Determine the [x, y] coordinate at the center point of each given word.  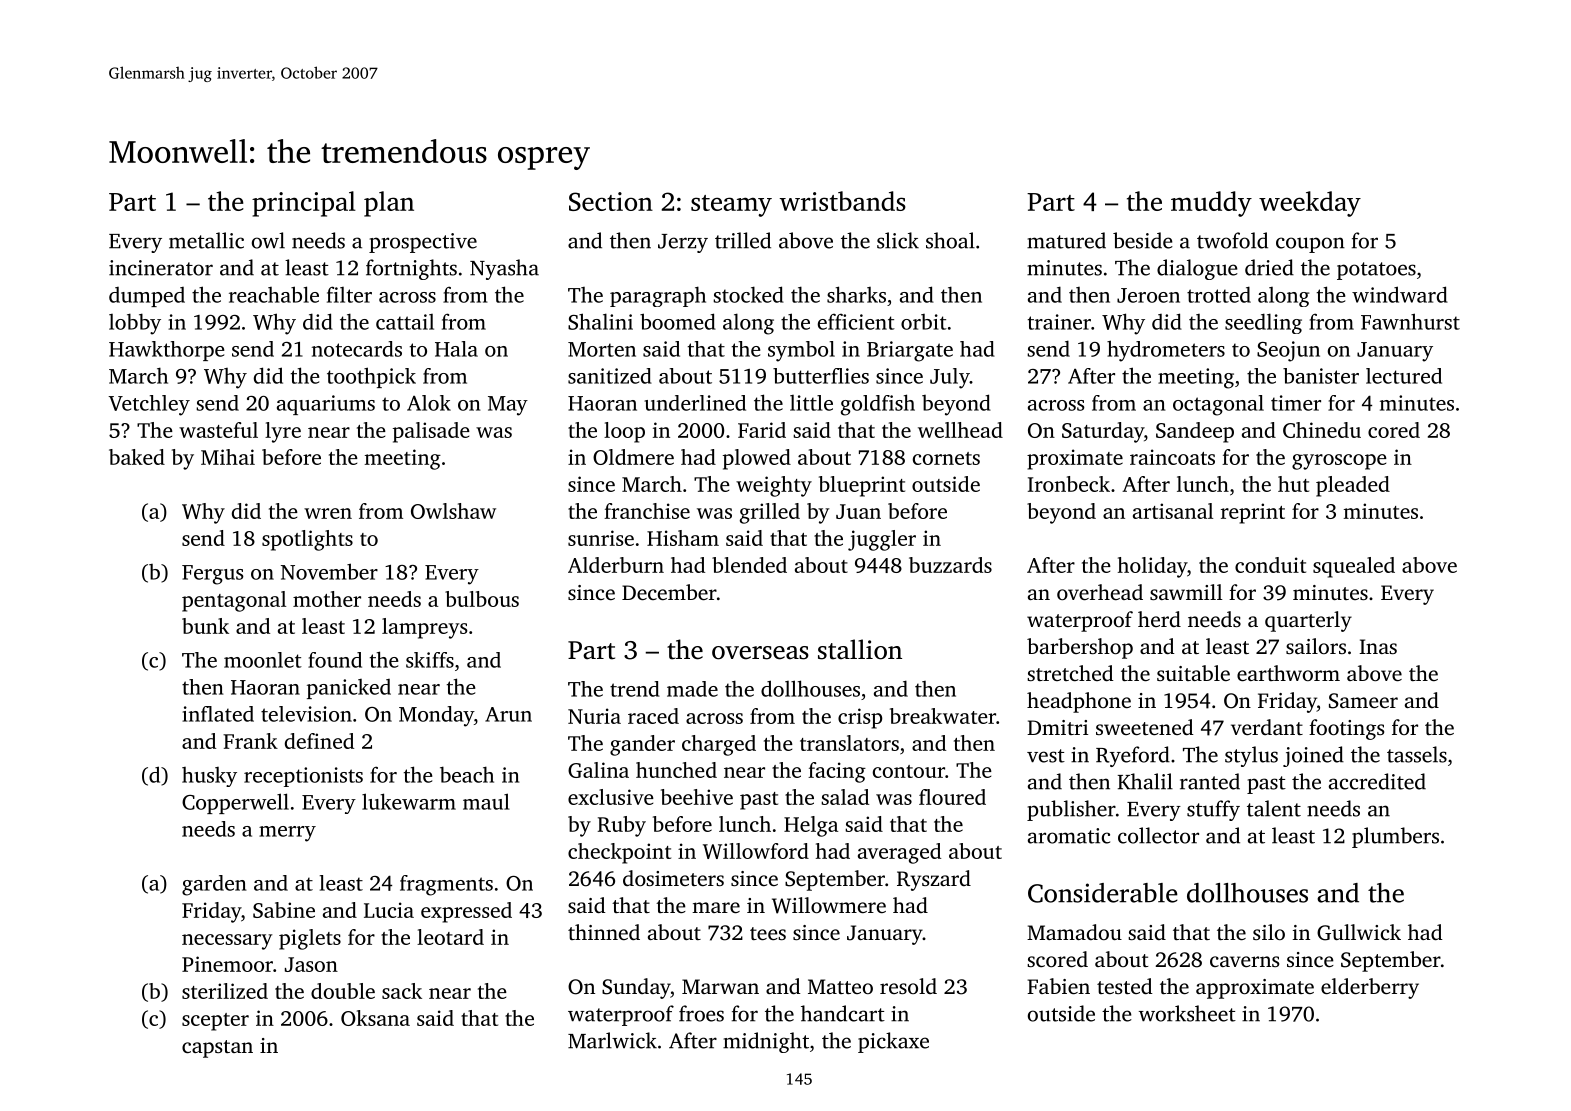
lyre [283, 432]
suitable [1193, 673]
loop [624, 432]
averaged [899, 853]
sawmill [1186, 592]
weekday [1310, 204]
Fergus [213, 575]
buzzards [950, 565]
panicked [349, 689]
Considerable [1103, 893]
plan [389, 204]
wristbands [843, 201]
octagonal [1218, 405]
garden [214, 885]
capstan [217, 1049]
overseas [760, 653]
